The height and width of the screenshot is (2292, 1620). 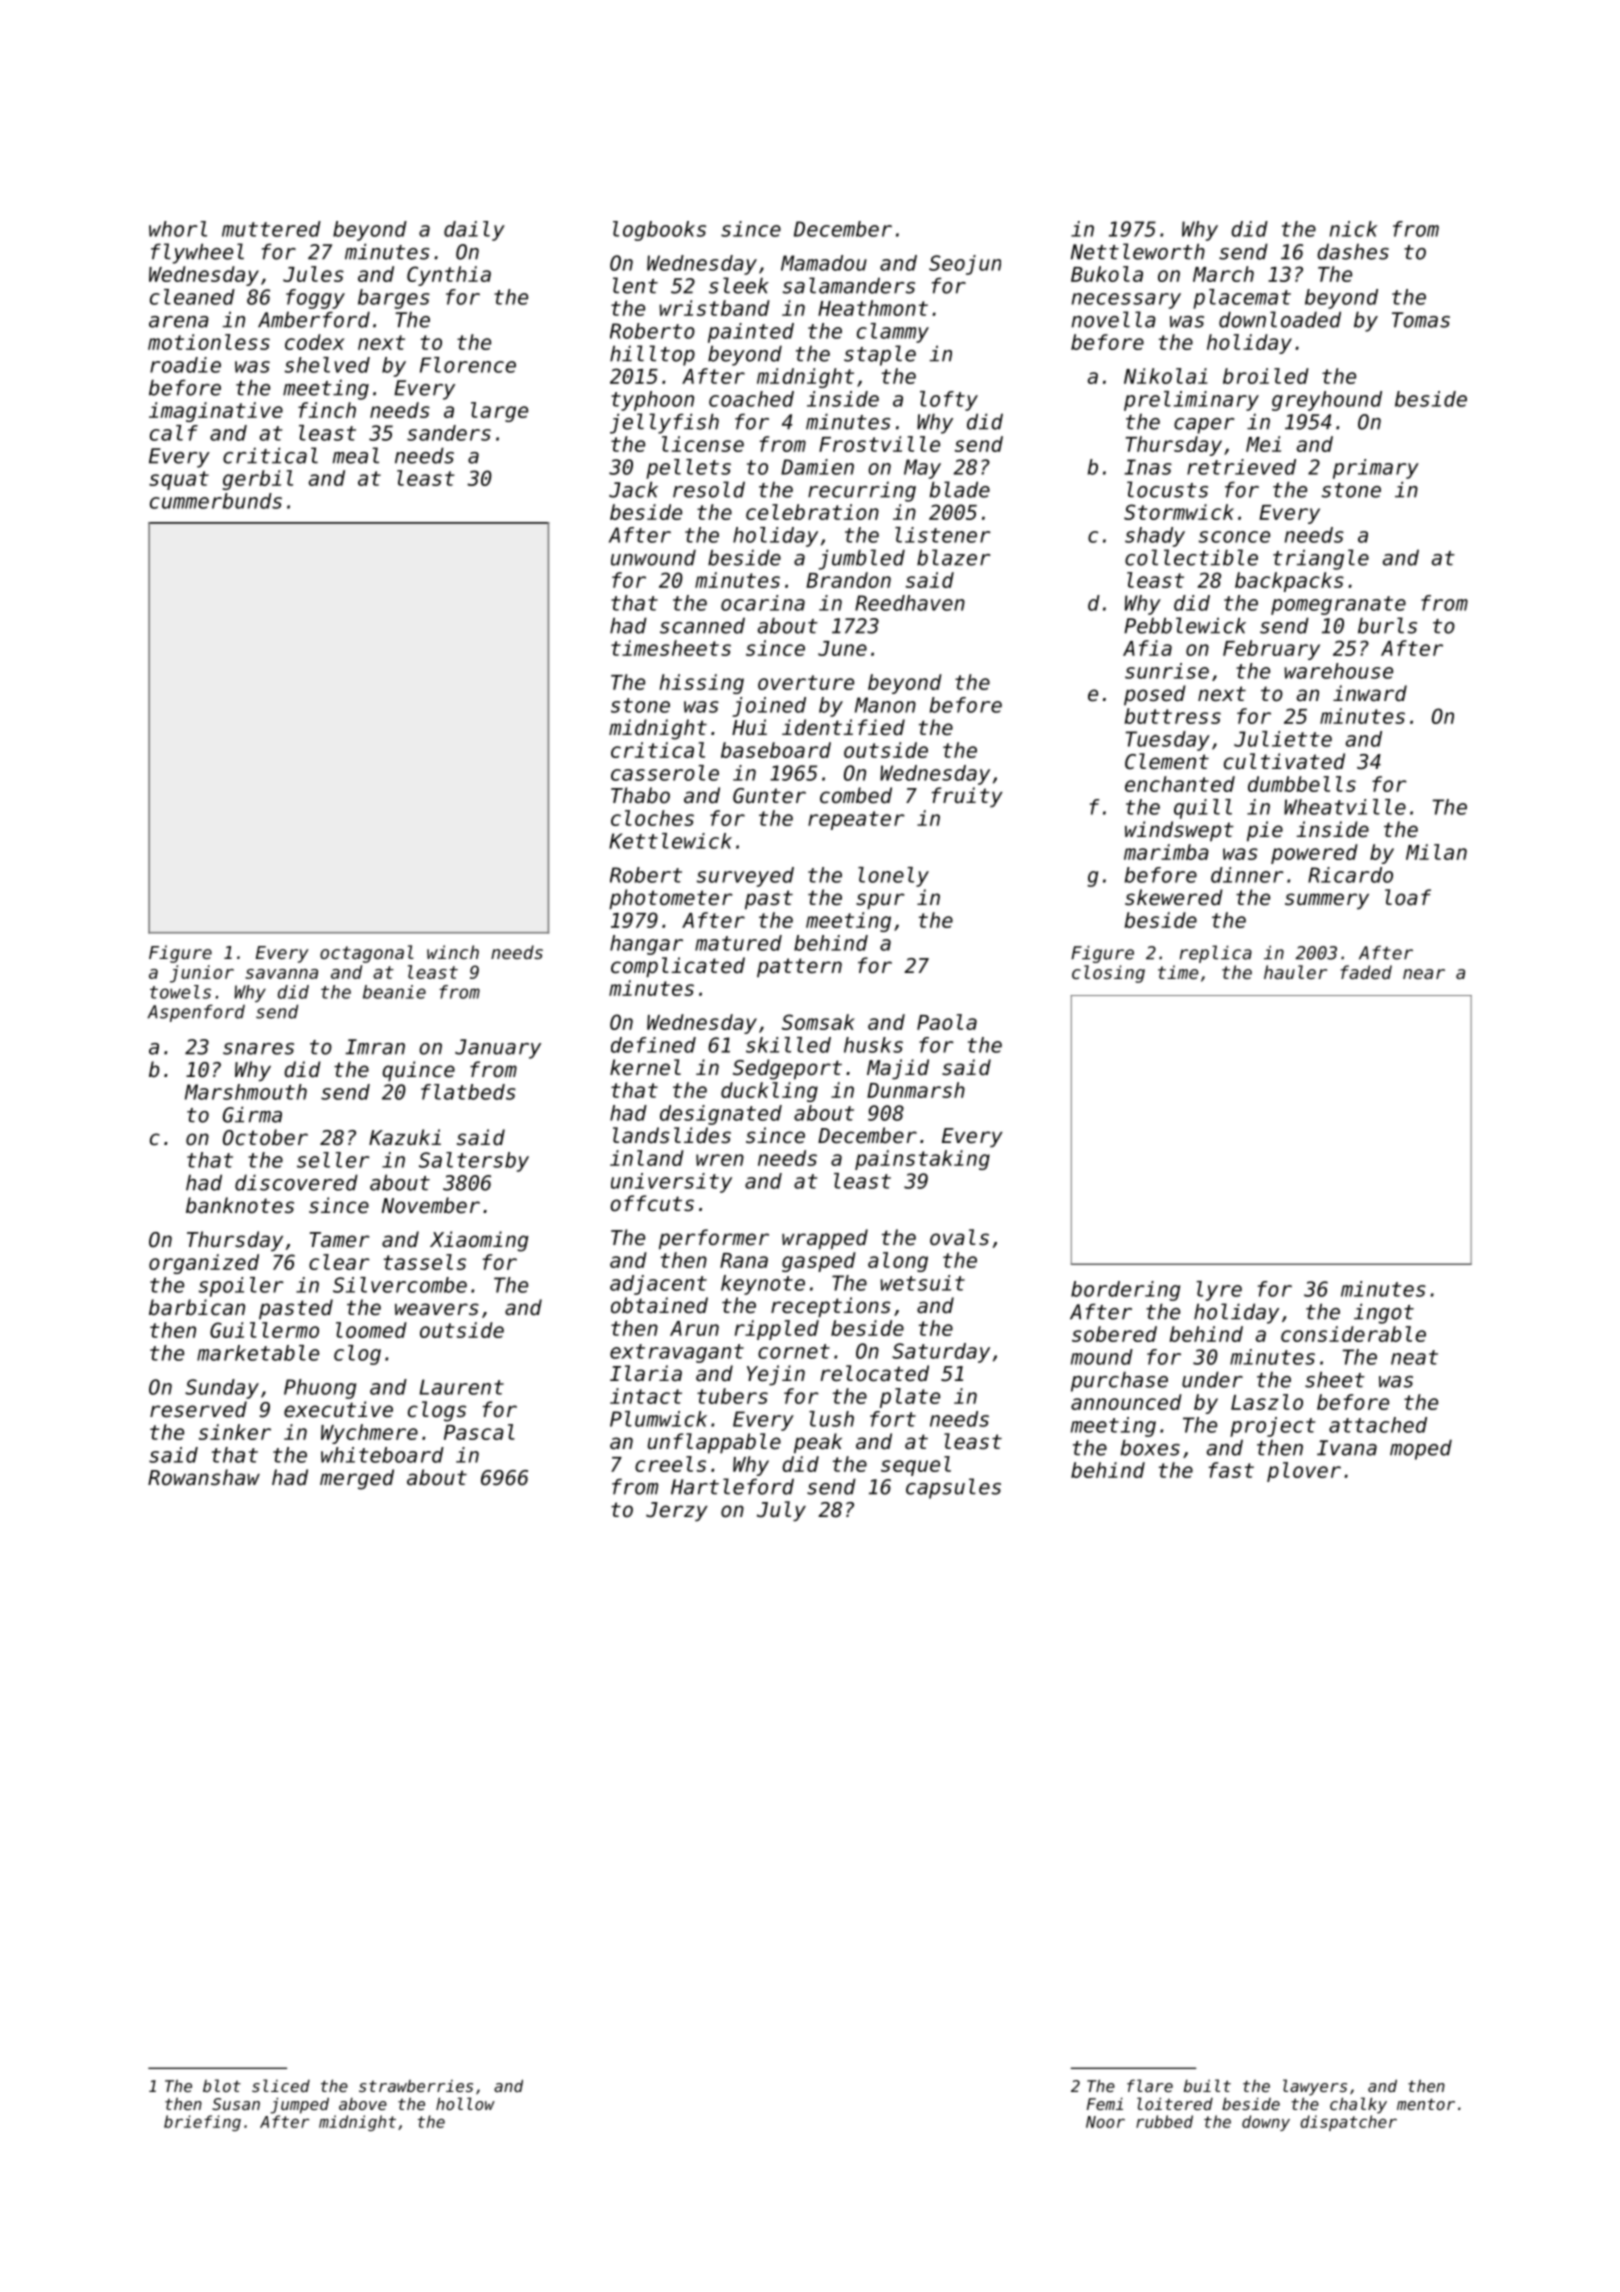 I want to click on hollow, so click(x=465, y=2103).
